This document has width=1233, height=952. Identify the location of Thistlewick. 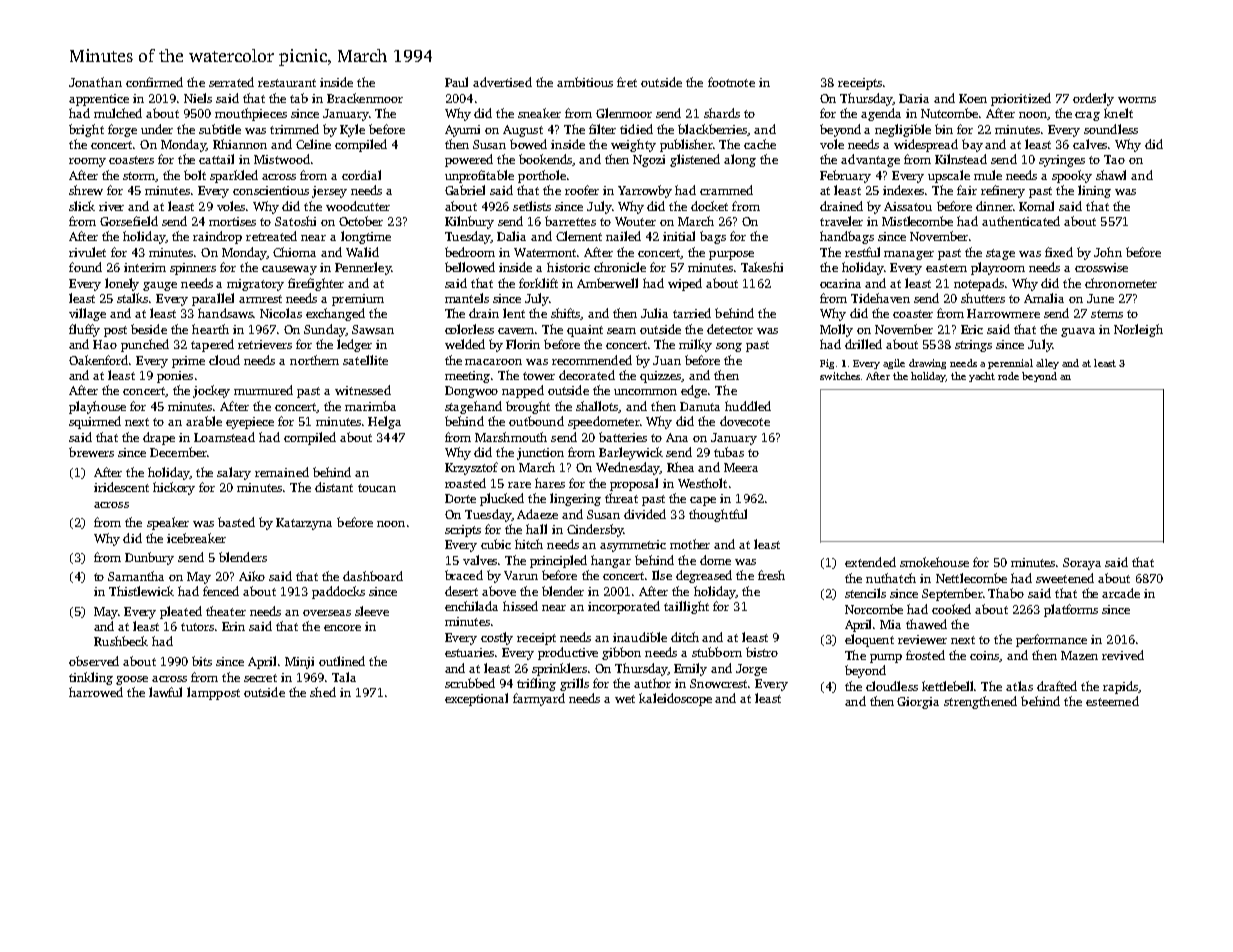
(141, 591).
